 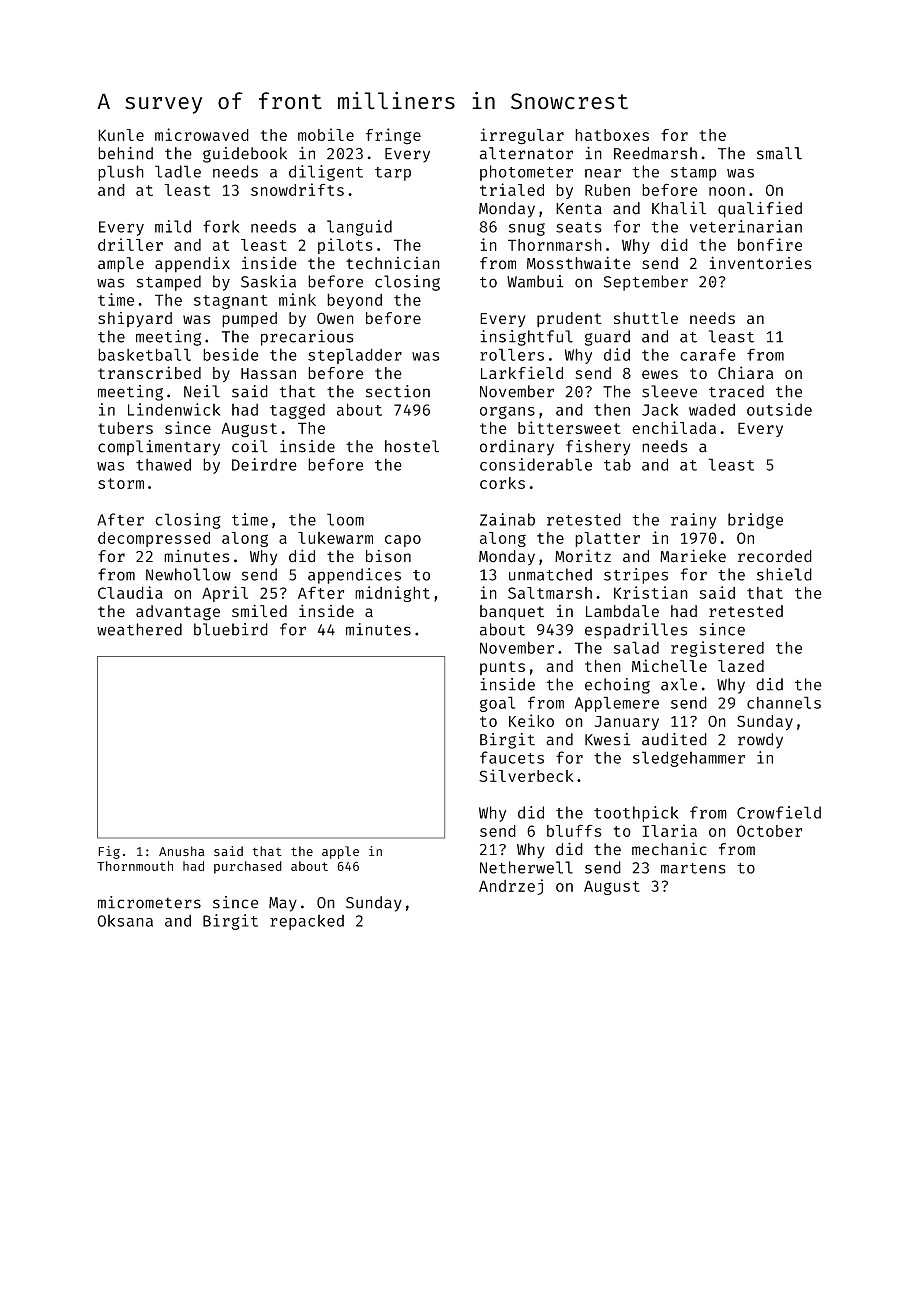 What do you see at coordinates (693, 521) in the document?
I see `rainy` at bounding box center [693, 521].
